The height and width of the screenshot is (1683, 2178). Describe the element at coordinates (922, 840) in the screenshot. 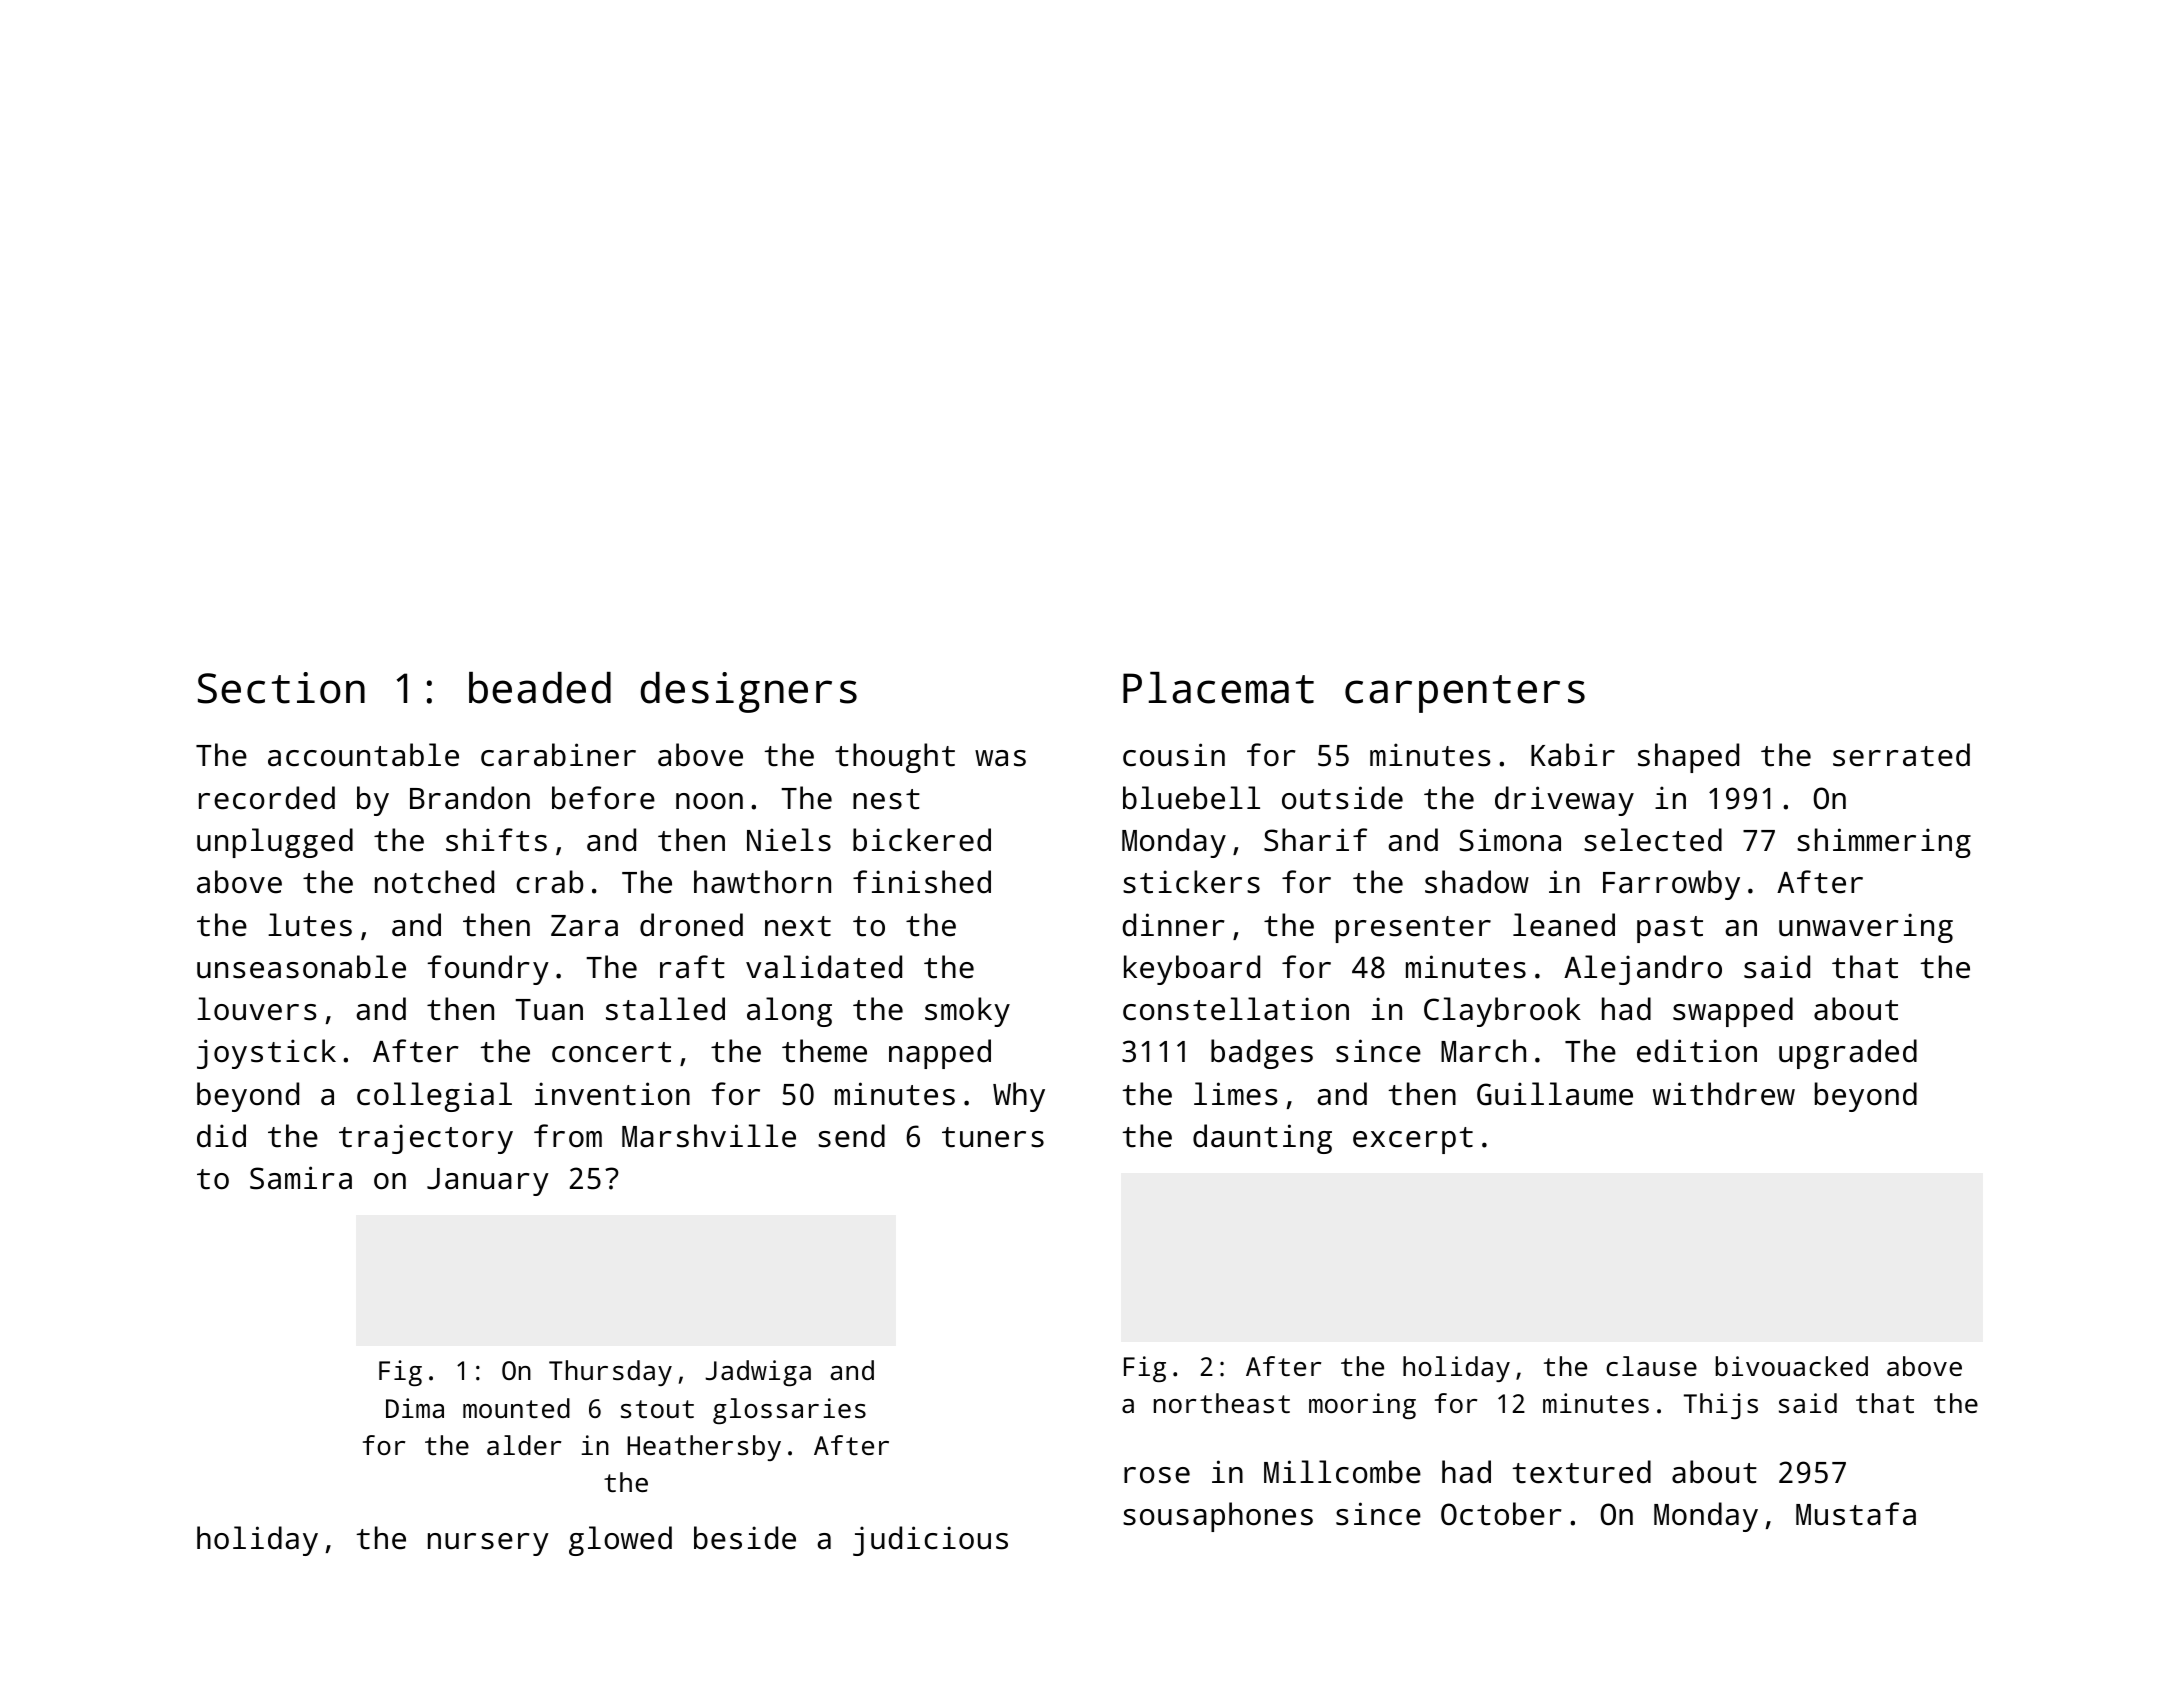

I see `bickered` at that location.
